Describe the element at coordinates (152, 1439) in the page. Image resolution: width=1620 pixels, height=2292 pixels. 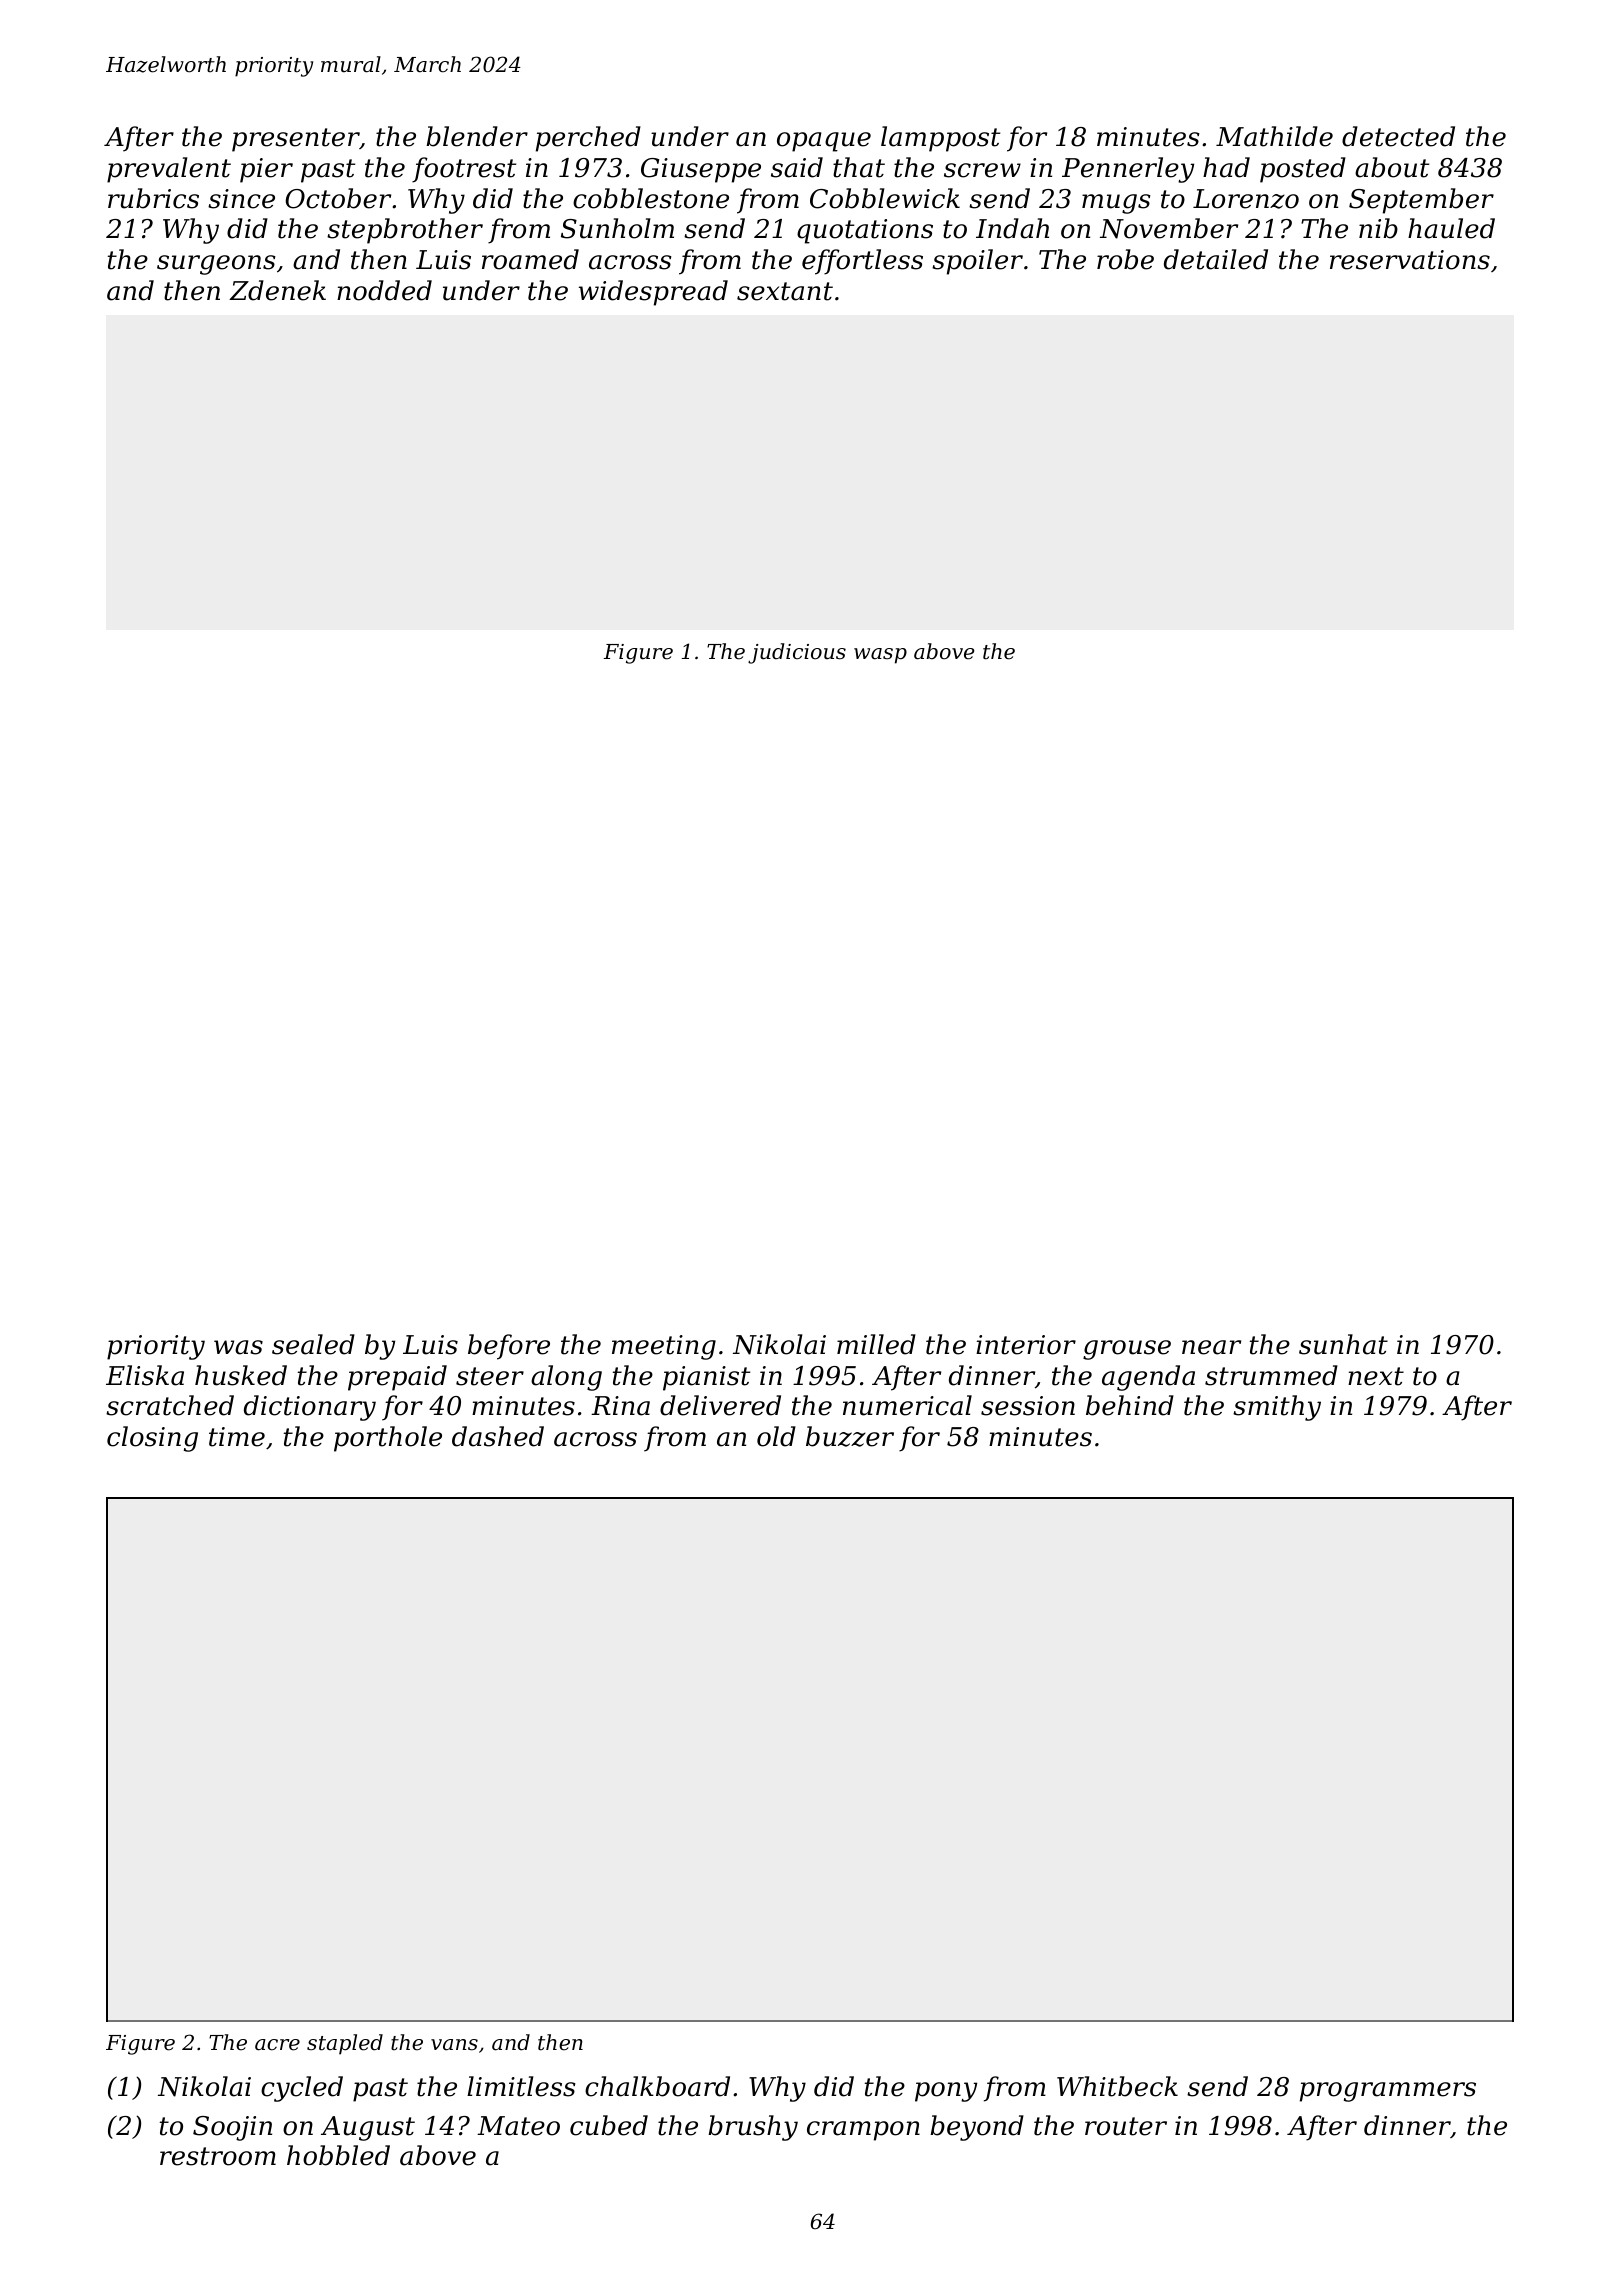
I see `closing` at that location.
